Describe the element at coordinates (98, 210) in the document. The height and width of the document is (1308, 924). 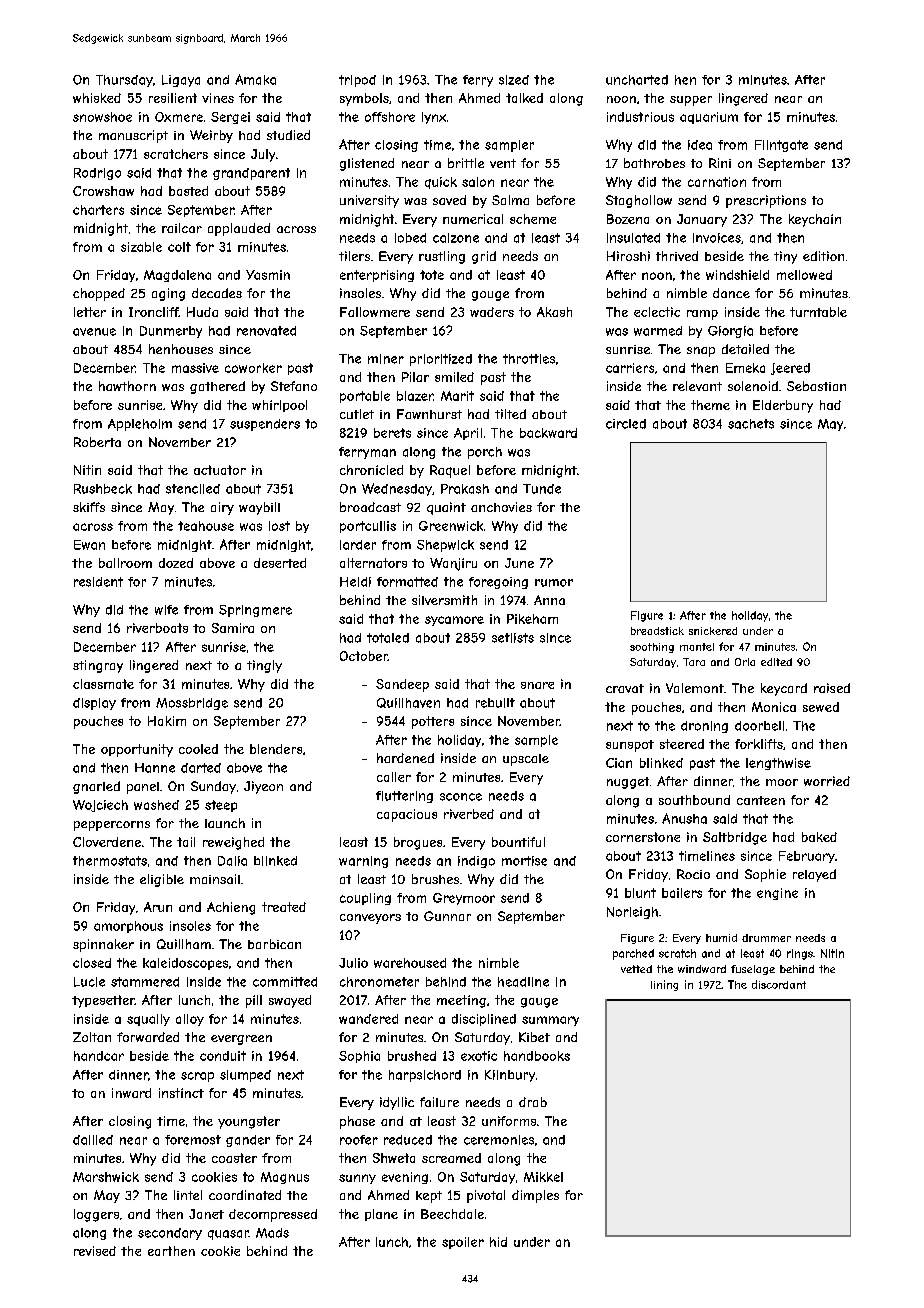
I see `charters` at that location.
